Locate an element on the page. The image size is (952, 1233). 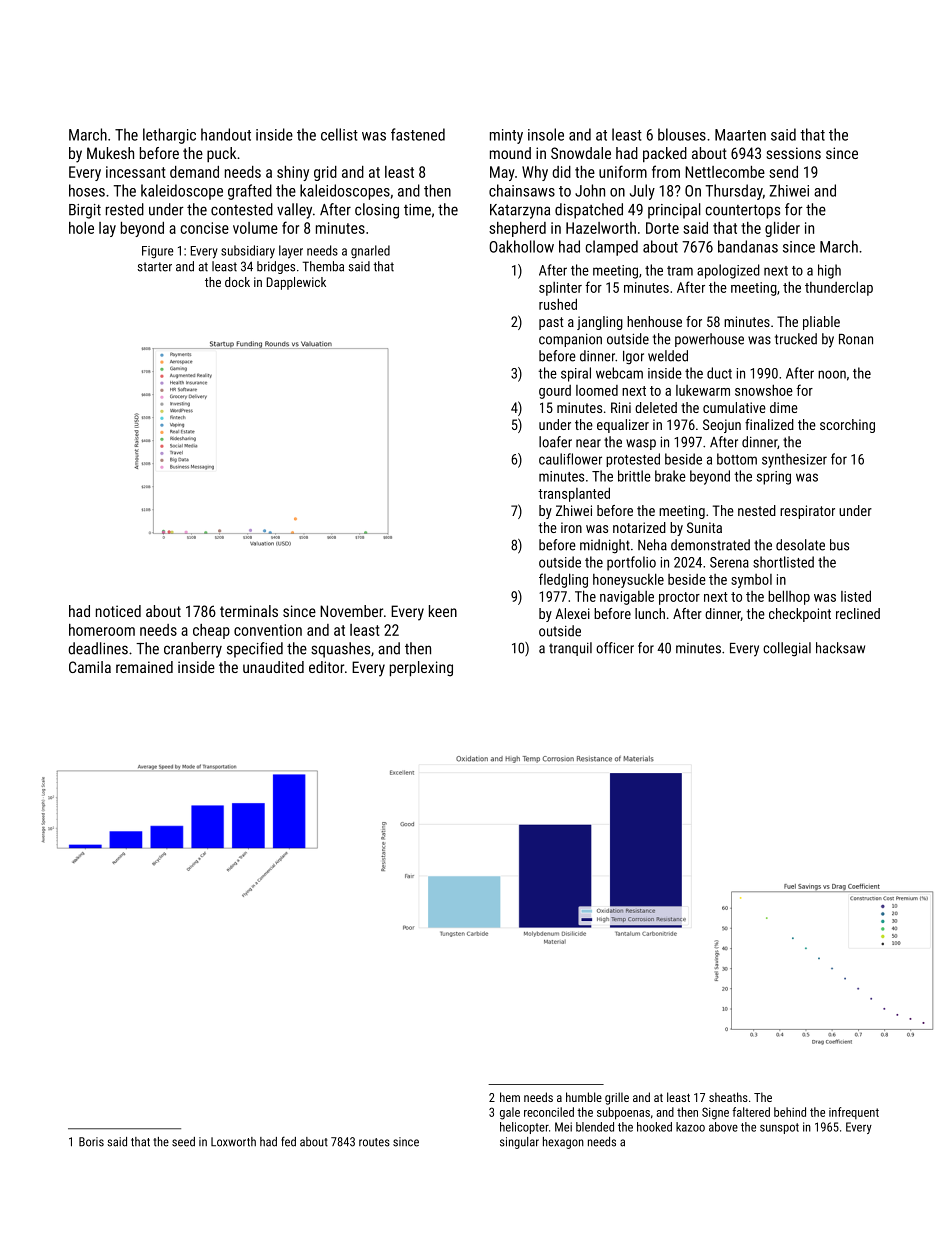
Loxworth is located at coordinates (233, 1142).
